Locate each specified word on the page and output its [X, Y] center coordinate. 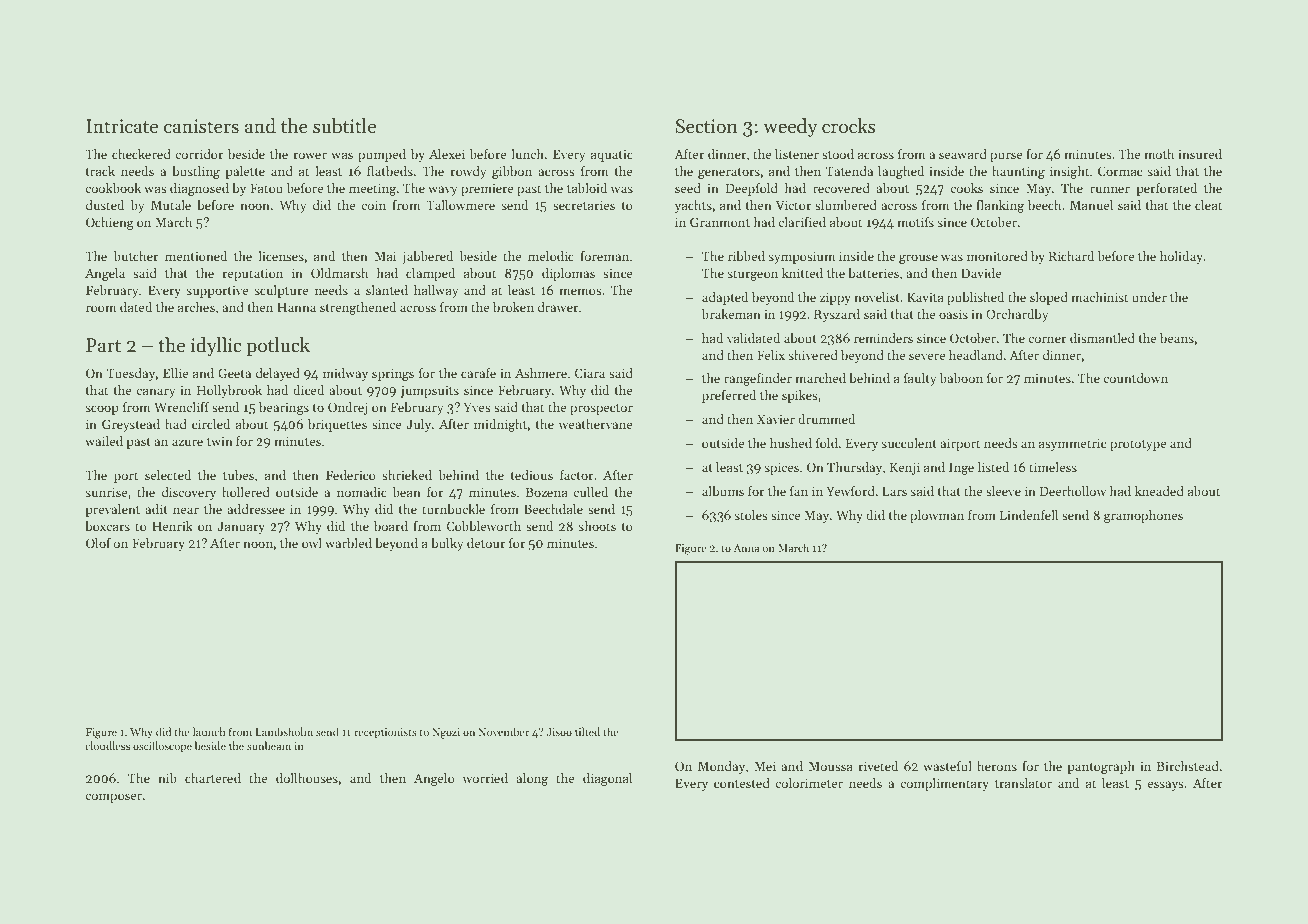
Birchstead [1188, 766]
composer [113, 798]
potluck [278, 346]
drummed [826, 419]
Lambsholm [284, 731]
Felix [771, 355]
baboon [961, 378]
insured [1200, 154]
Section [706, 126]
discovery [189, 493]
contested [742, 783]
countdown [1135, 378]
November [503, 731]
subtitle [344, 126]
